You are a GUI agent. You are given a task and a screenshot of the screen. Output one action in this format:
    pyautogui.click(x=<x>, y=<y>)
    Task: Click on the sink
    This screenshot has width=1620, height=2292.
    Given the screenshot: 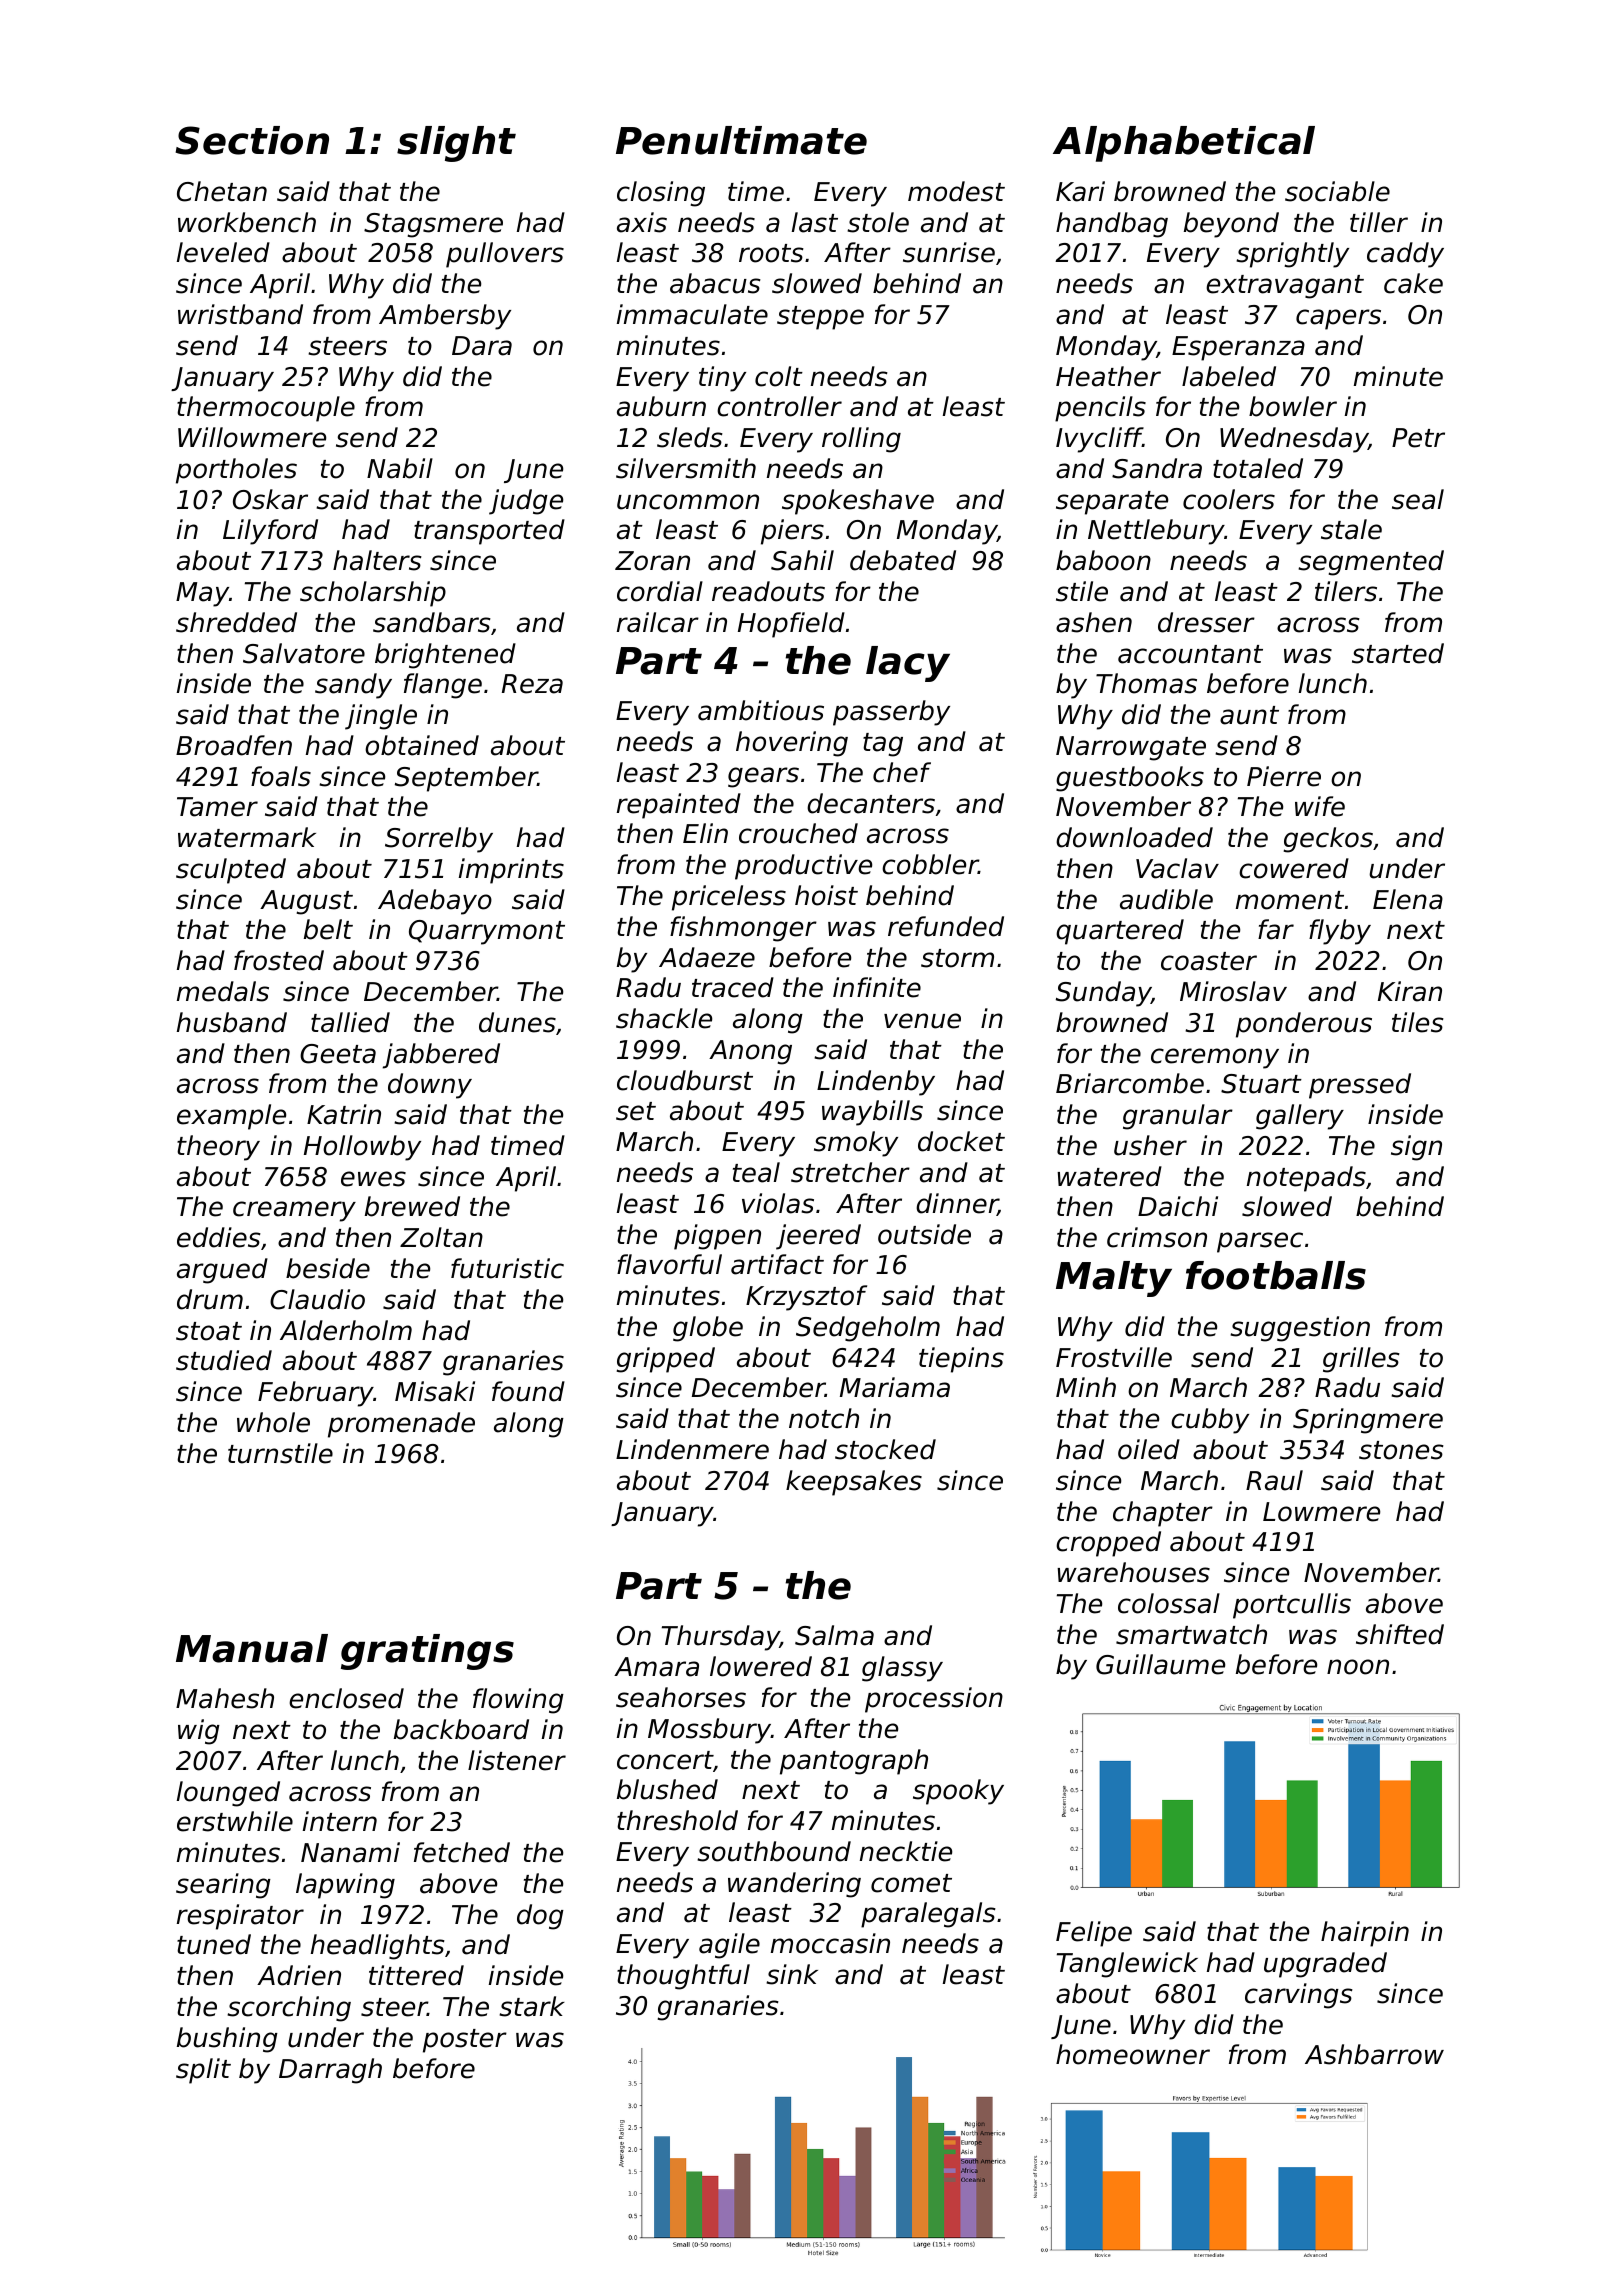 What is the action you would take?
    pyautogui.click(x=792, y=1974)
